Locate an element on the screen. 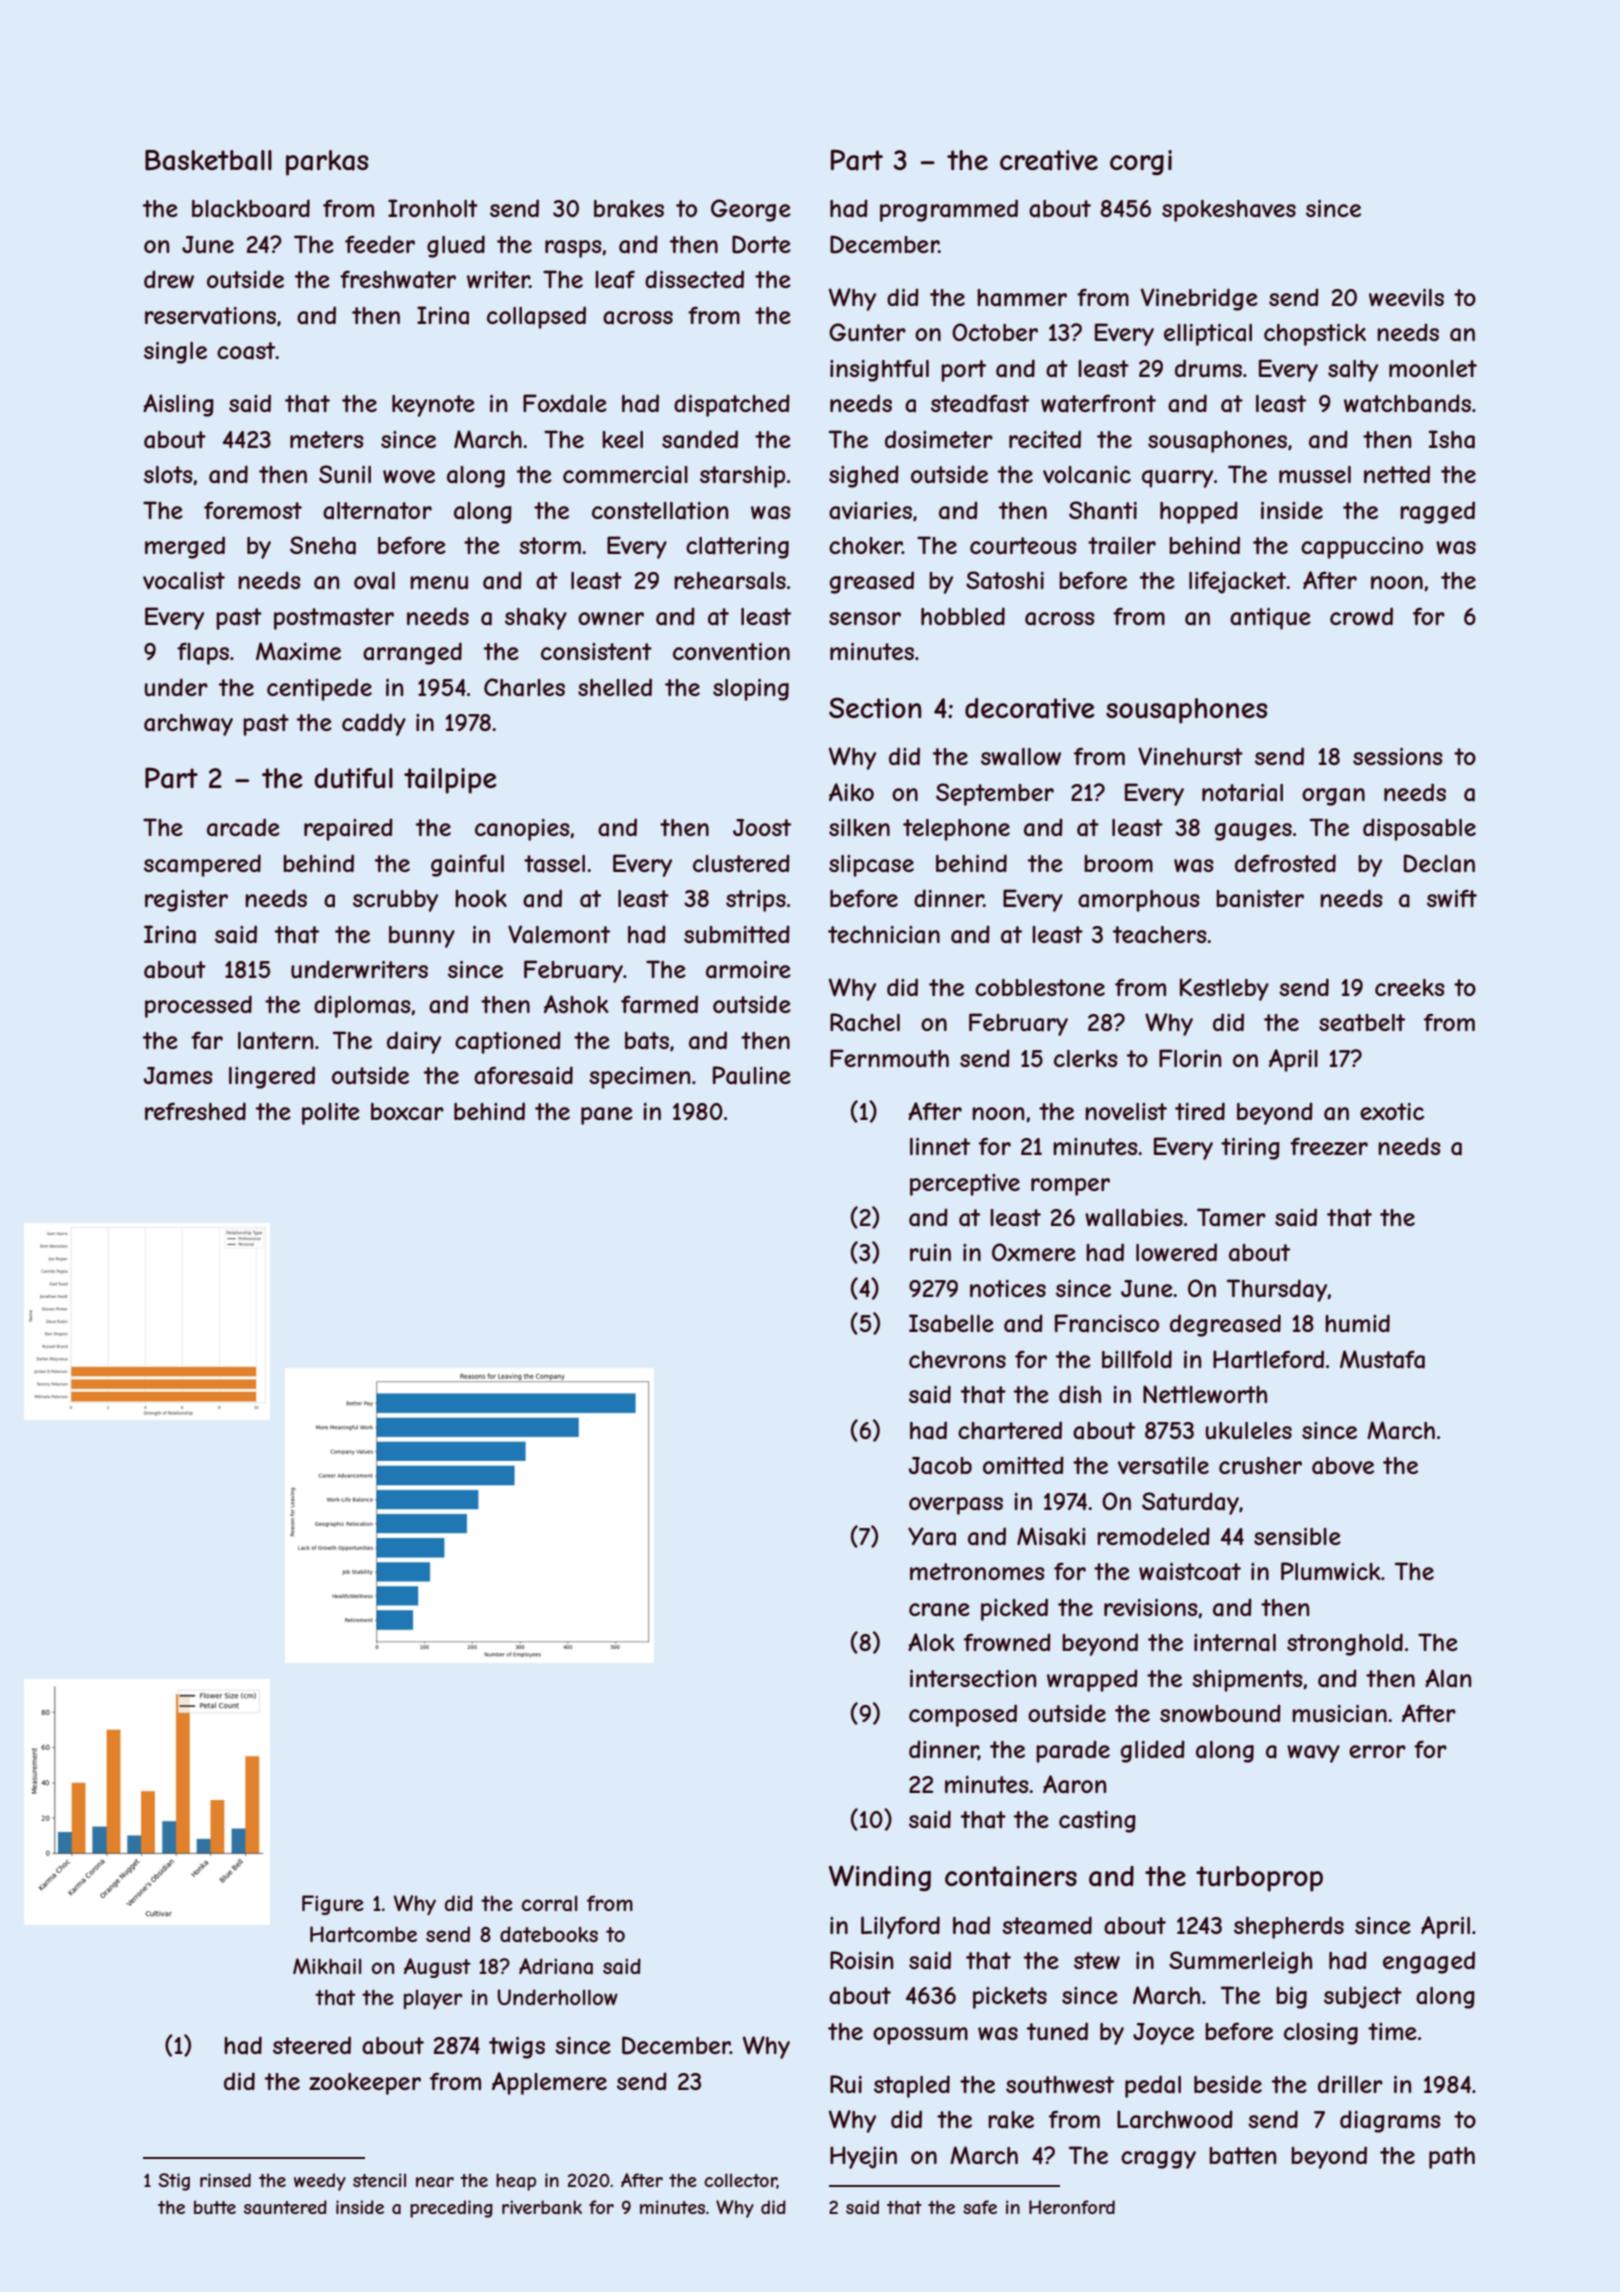 The height and width of the screenshot is (2292, 1620). crowd is located at coordinates (1361, 616).
